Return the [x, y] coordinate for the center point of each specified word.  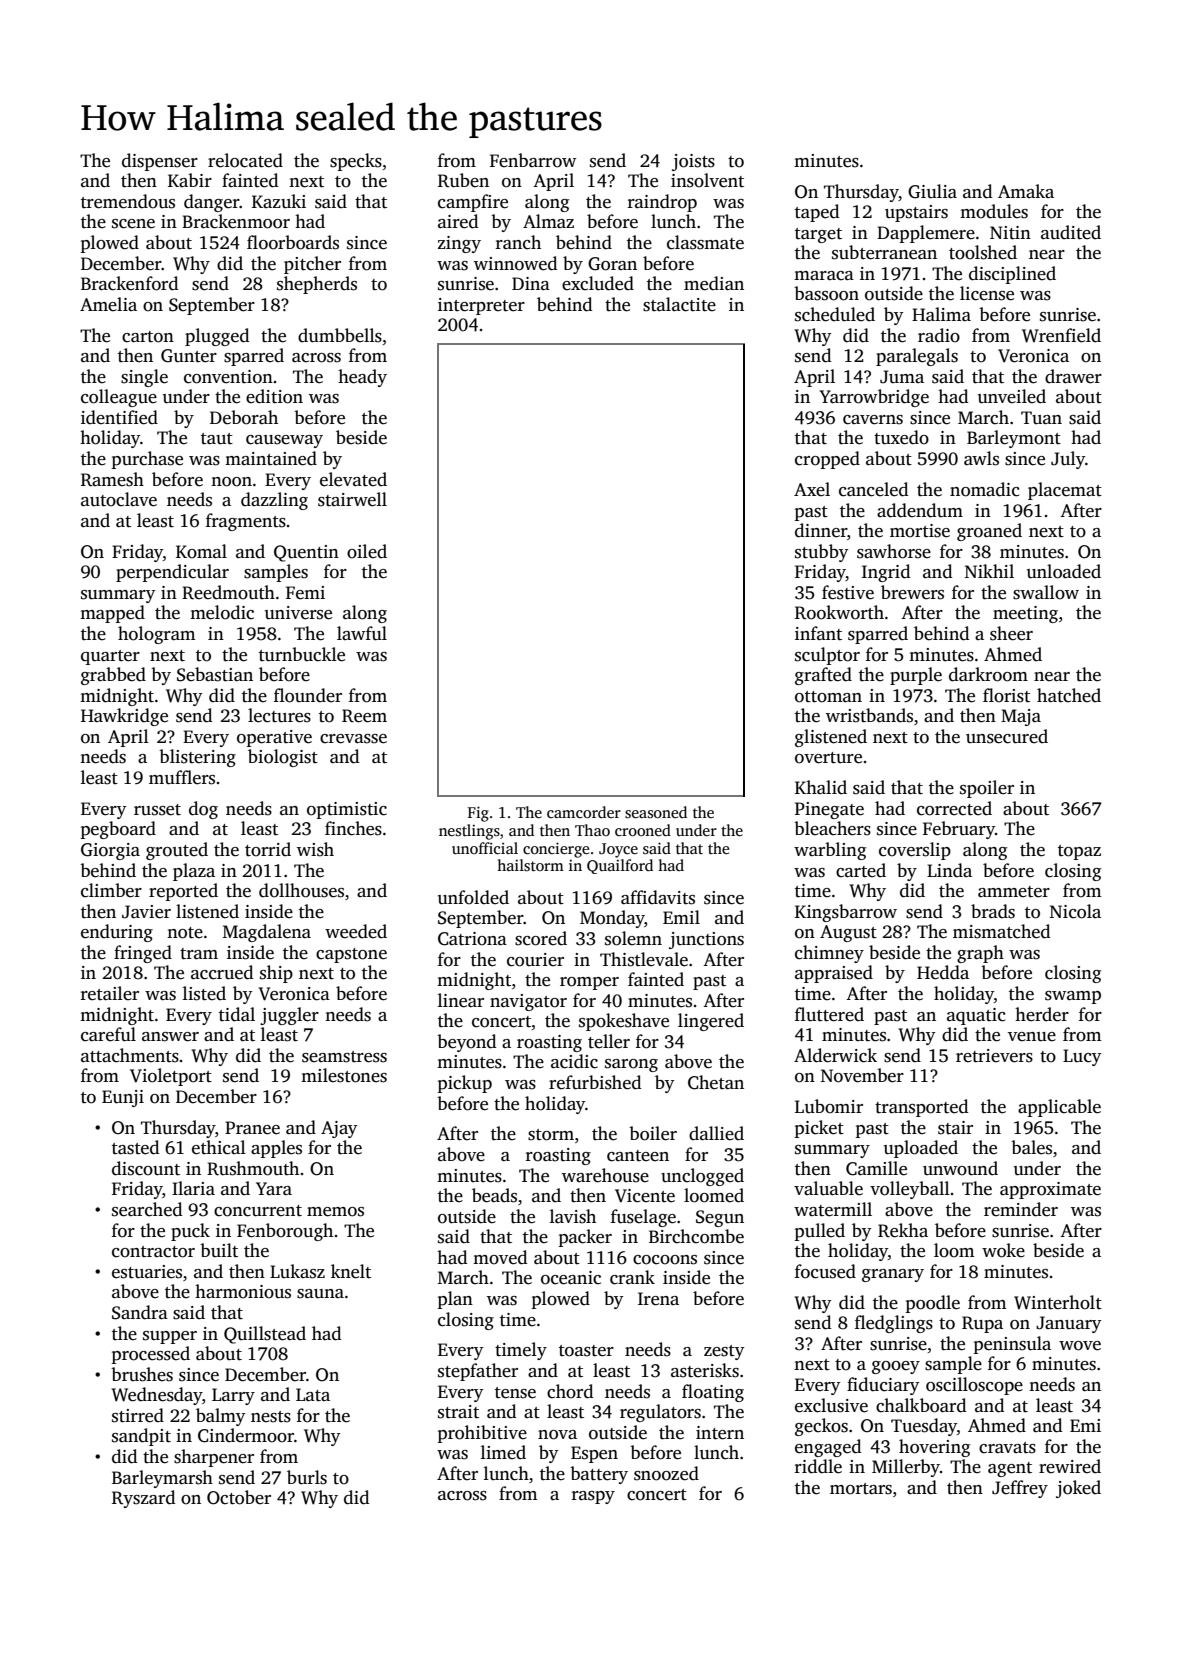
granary [893, 1275]
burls [307, 1477]
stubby [821, 553]
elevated [353, 479]
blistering [197, 758]
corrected [954, 808]
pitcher [312, 265]
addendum [920, 510]
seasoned [656, 812]
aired [458, 221]
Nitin [1010, 233]
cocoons [665, 1260]
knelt [351, 1271]
